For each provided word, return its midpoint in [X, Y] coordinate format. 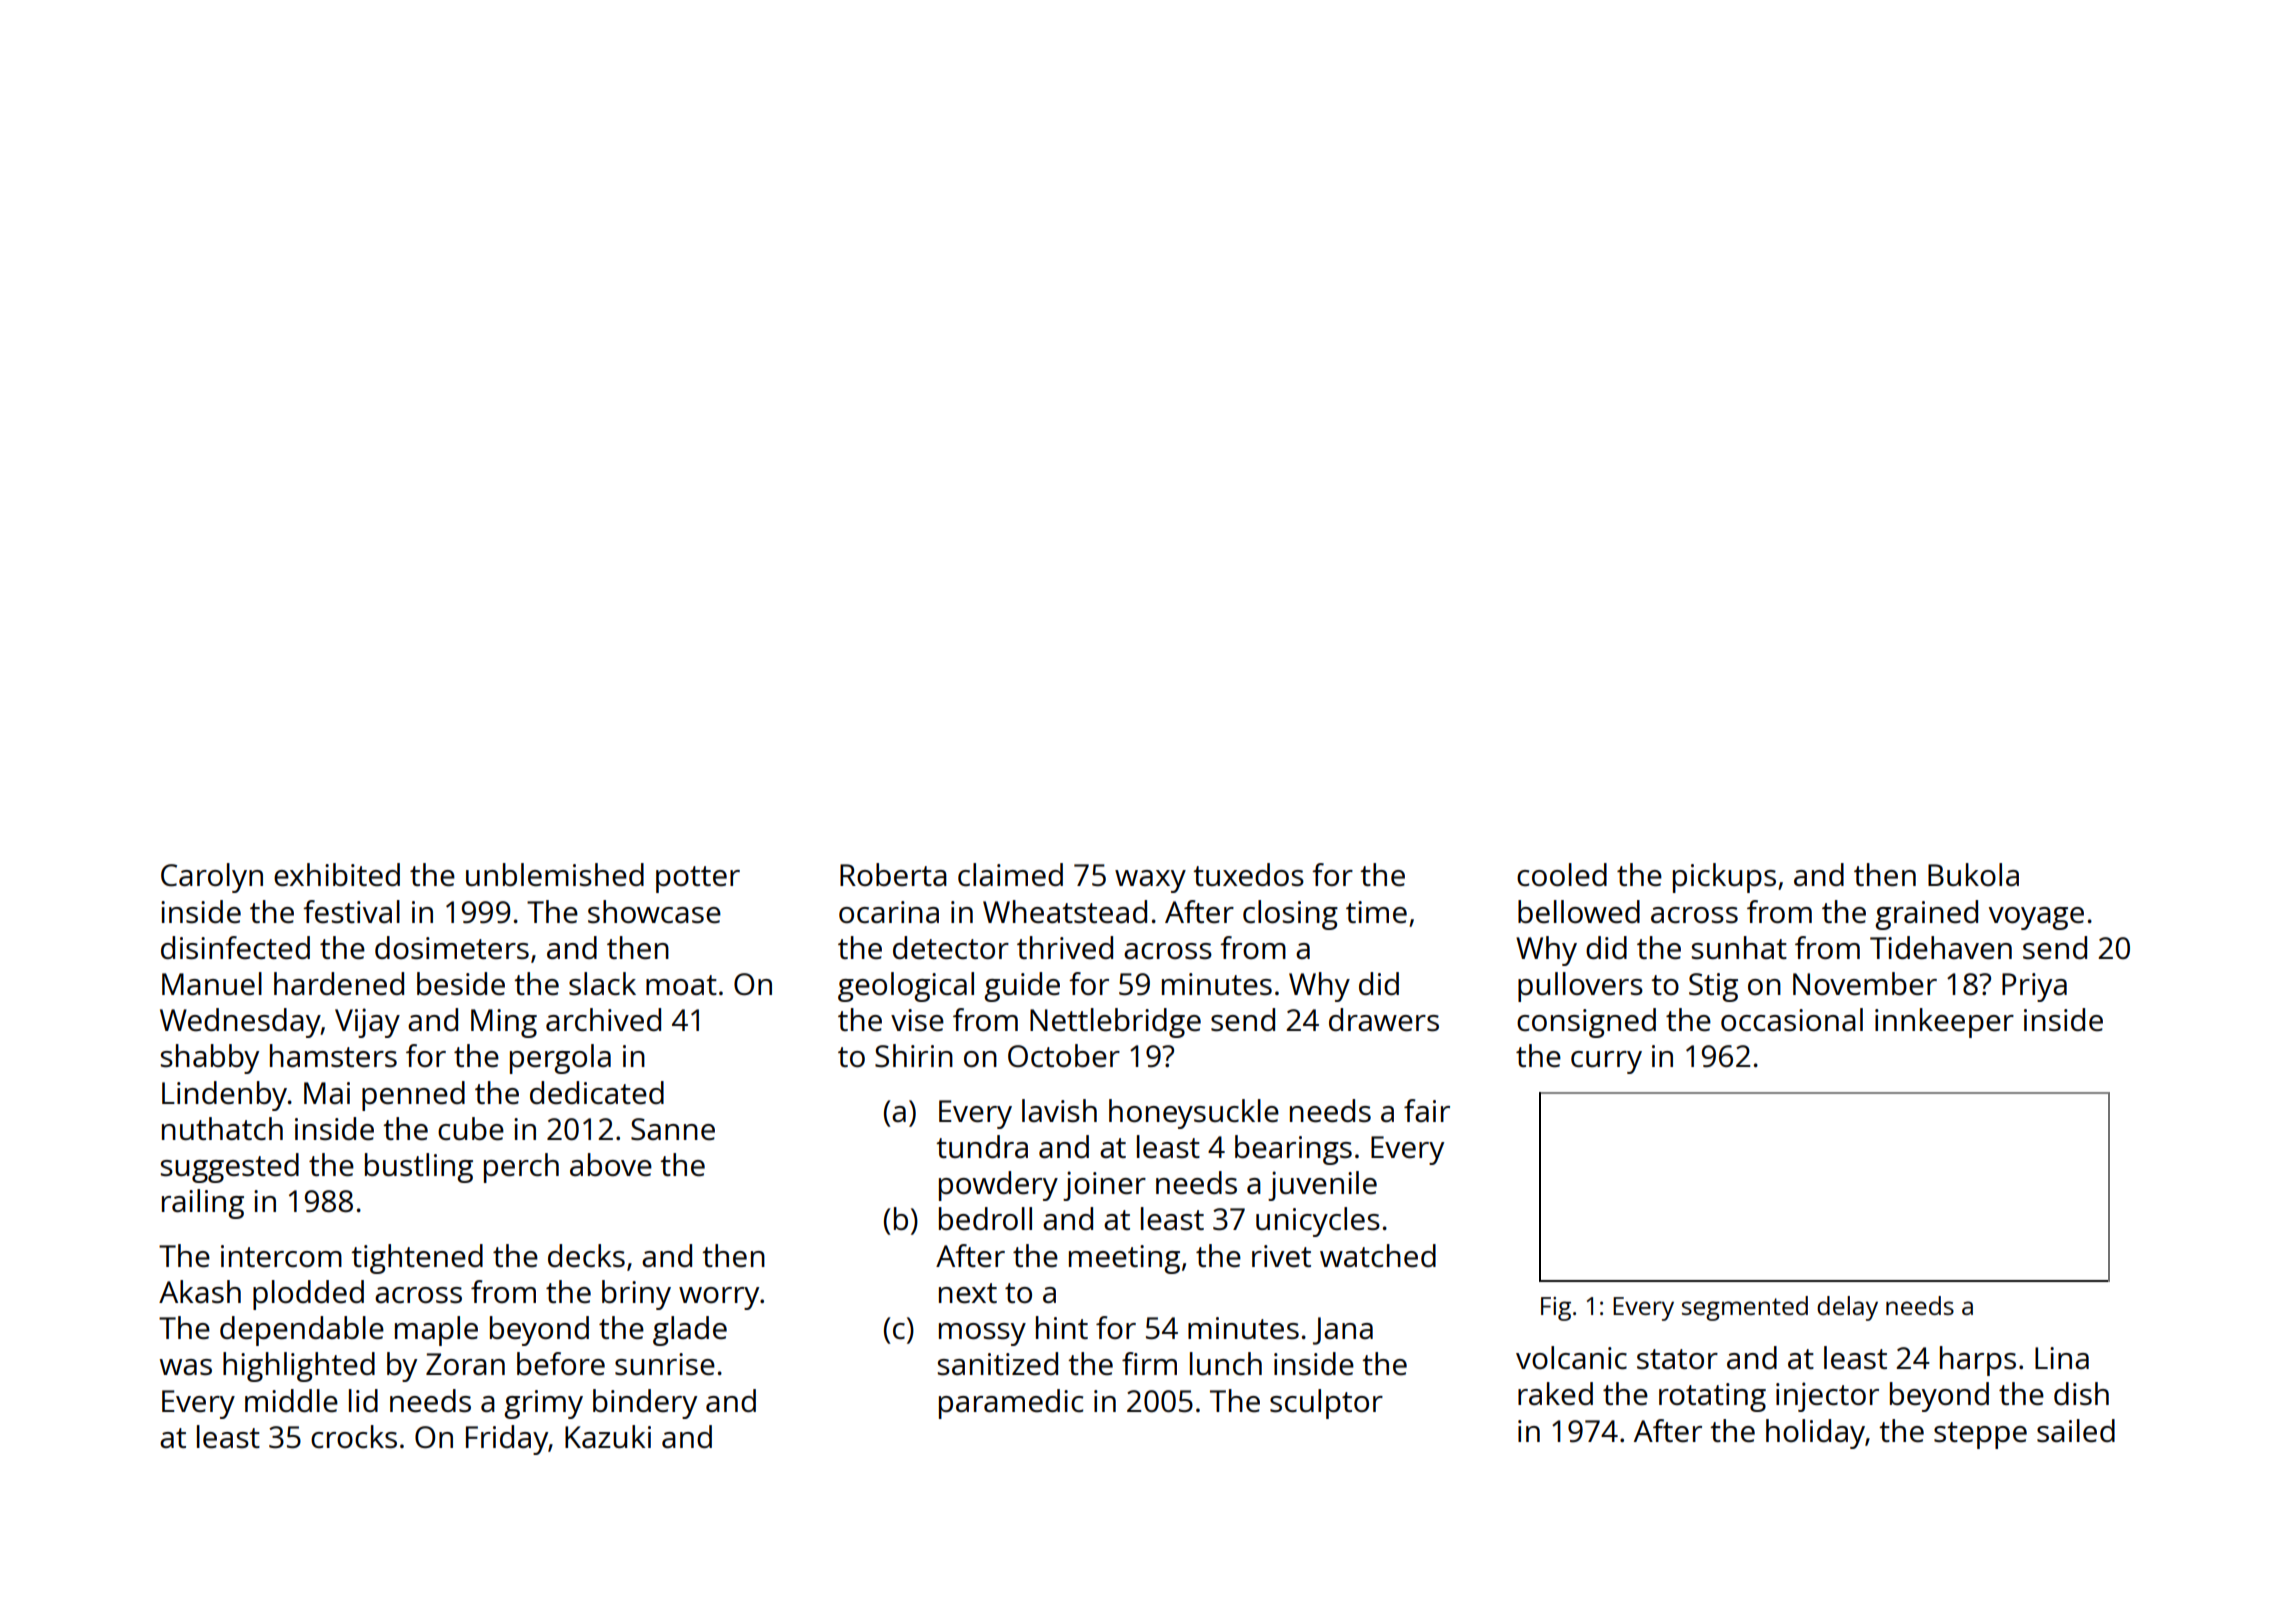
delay [1847, 1308]
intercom [281, 1256]
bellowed [1579, 912]
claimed [1010, 875]
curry [1606, 1062]
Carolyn [212, 878]
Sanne [673, 1129]
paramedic [1011, 1404]
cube [471, 1129]
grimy [543, 1404]
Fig [1556, 1309]
